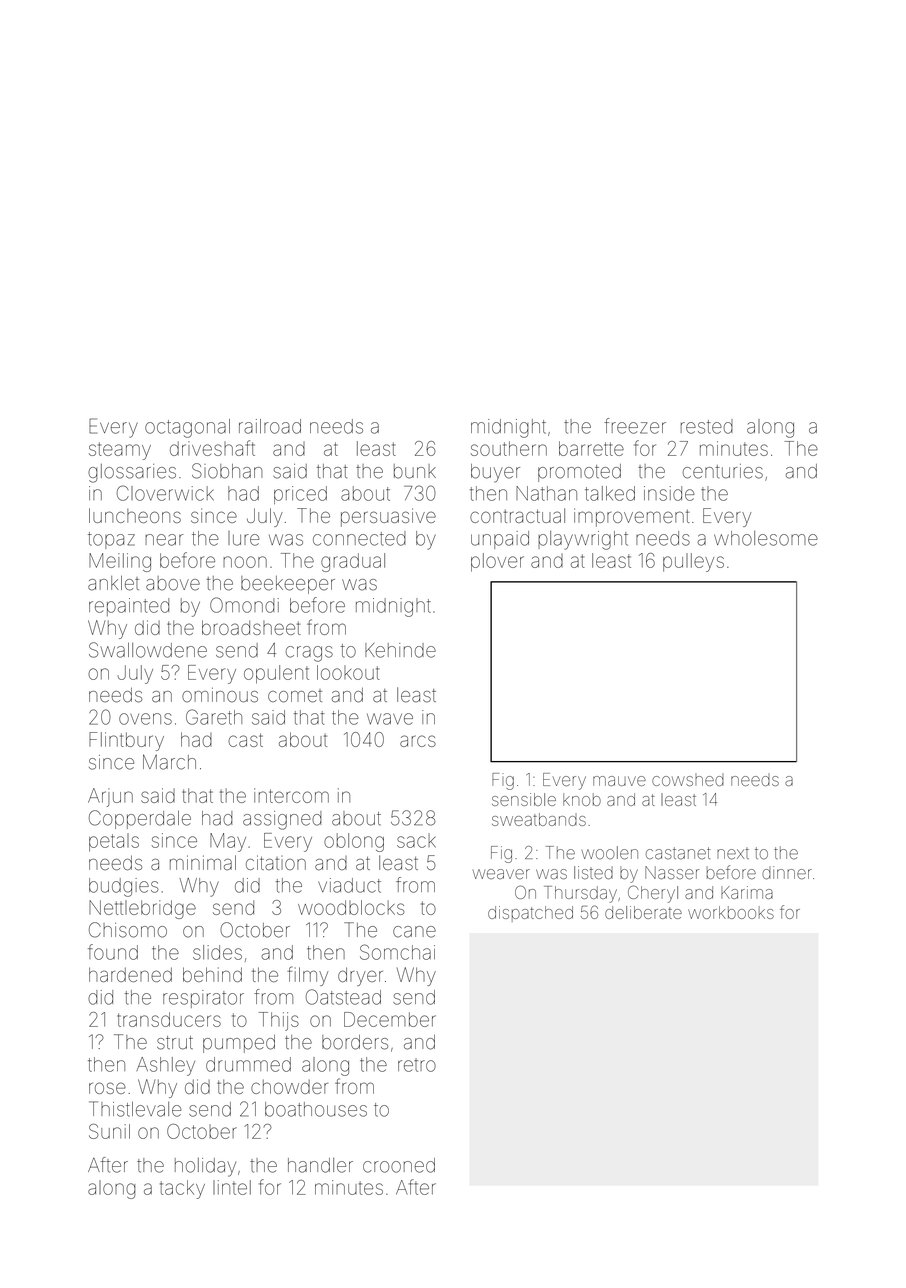 This screenshot has height=1288, width=906. What do you see at coordinates (672, 872) in the screenshot?
I see `Nasser` at bounding box center [672, 872].
